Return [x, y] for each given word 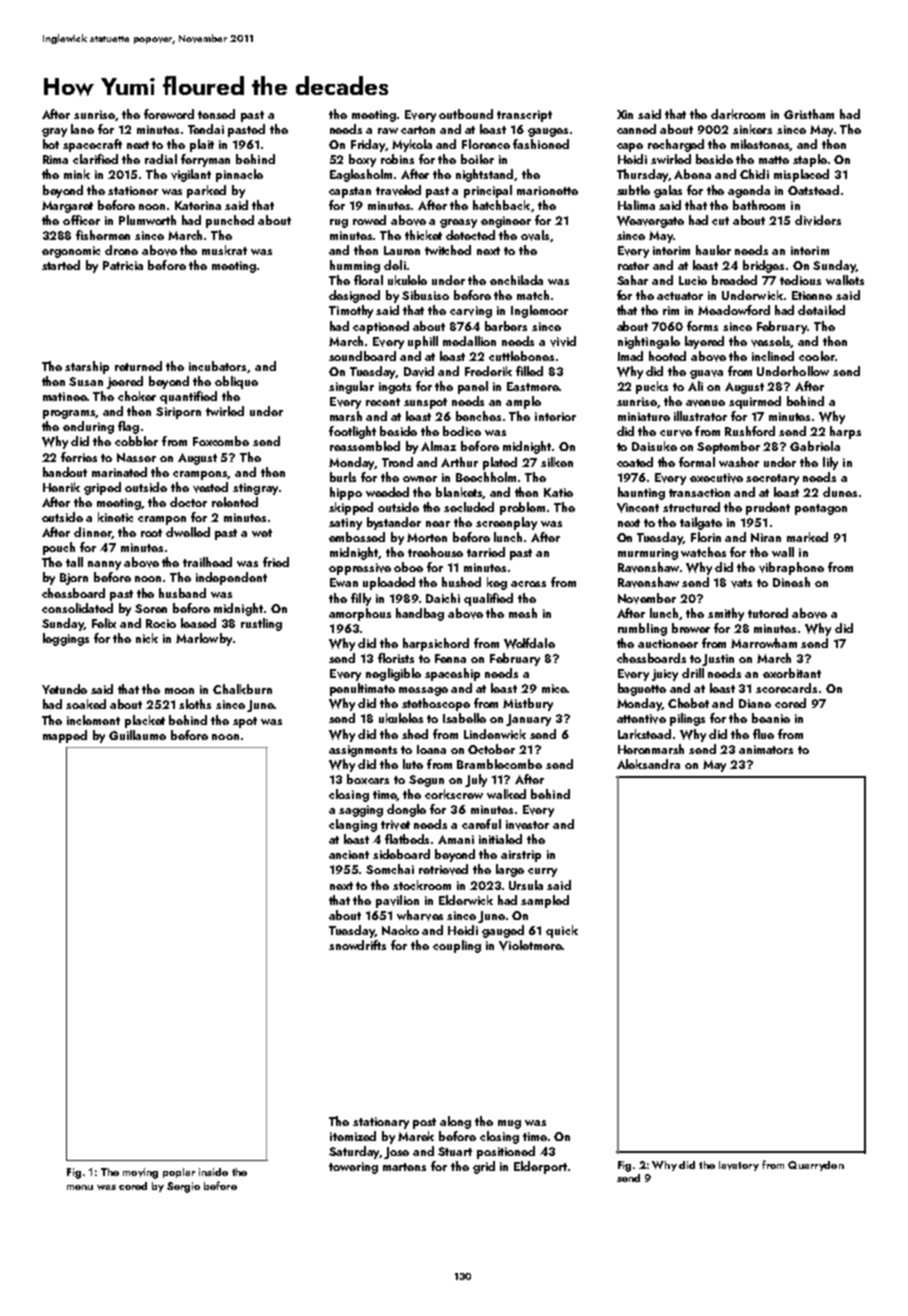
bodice [462, 431]
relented [235, 502]
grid [484, 1167]
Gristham [809, 114]
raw [388, 131]
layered [704, 342]
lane [82, 129]
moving [140, 1173]
